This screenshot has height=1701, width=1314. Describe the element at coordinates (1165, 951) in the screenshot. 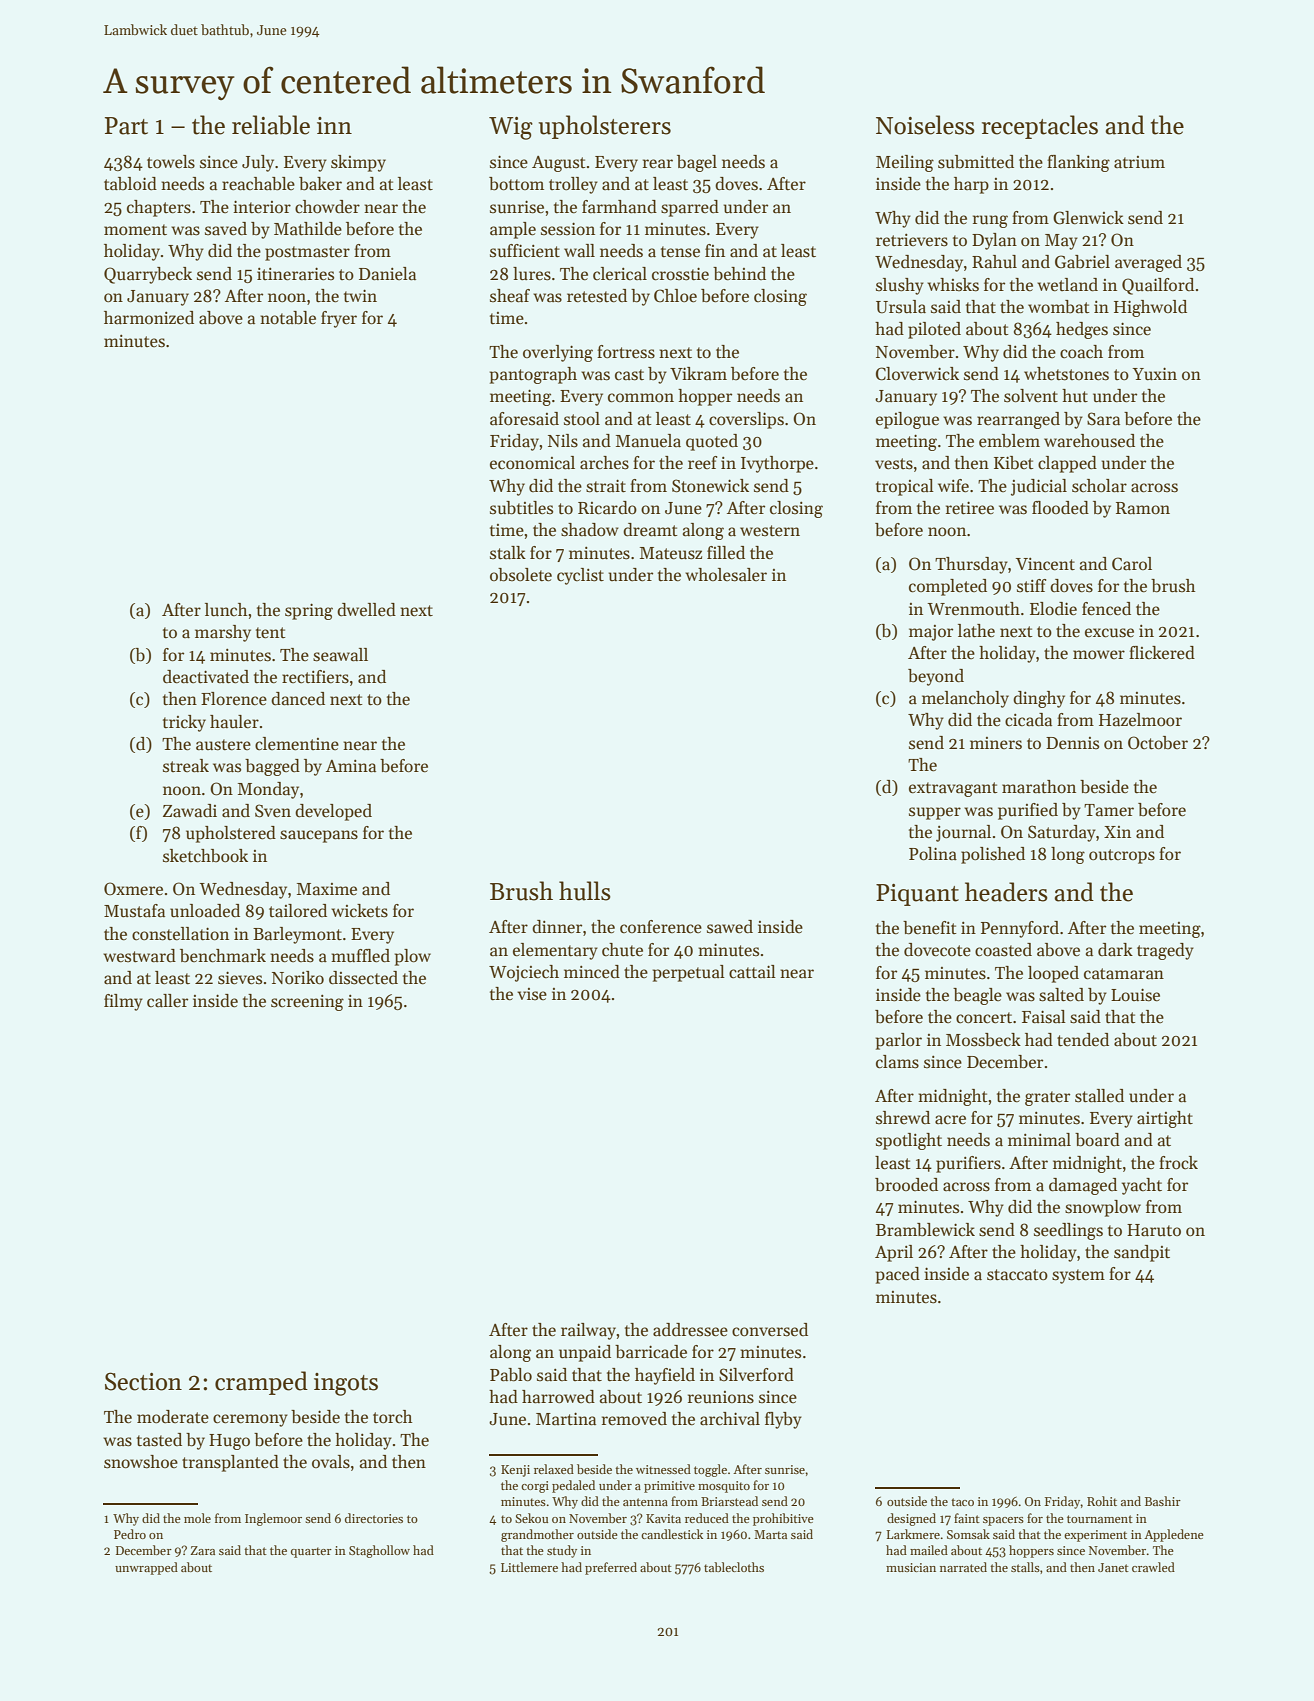

I see `tragedy` at that location.
